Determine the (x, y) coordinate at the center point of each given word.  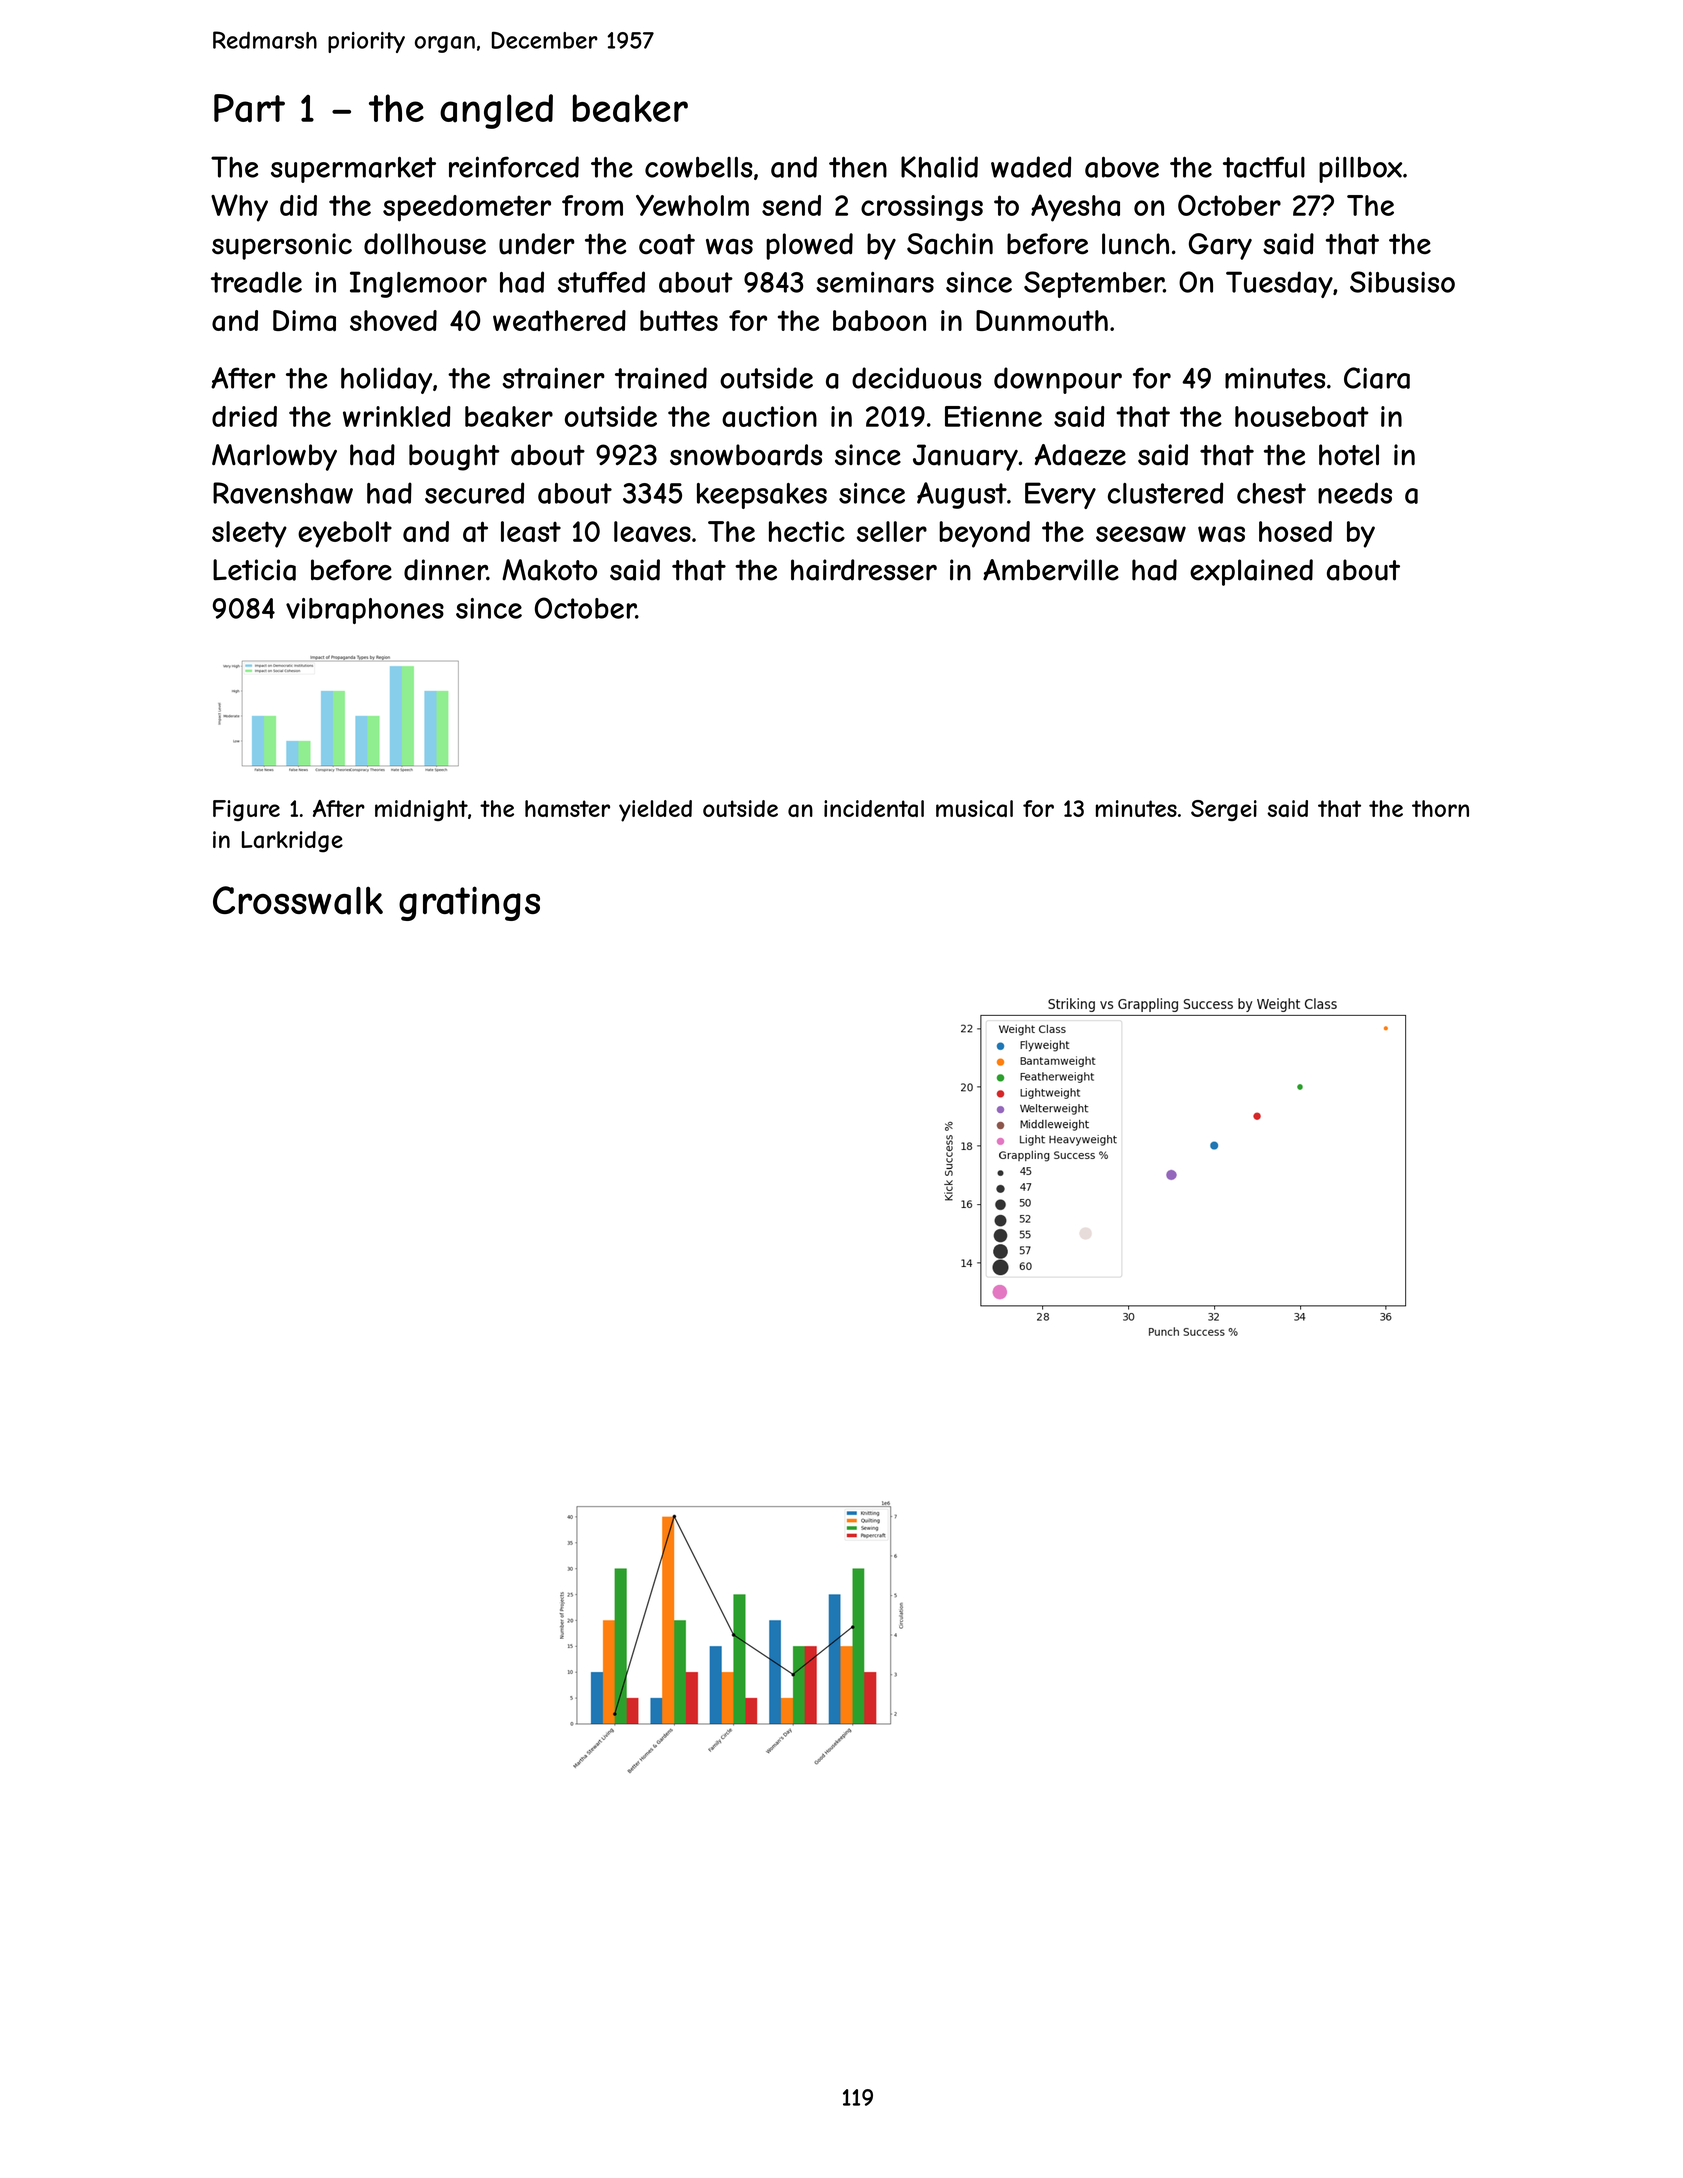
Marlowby (274, 457)
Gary (1220, 246)
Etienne (993, 416)
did (298, 205)
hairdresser (864, 570)
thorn (1440, 808)
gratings (469, 903)
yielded (655, 811)
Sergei (1224, 810)
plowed (809, 246)
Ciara (1377, 378)
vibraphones (365, 611)
